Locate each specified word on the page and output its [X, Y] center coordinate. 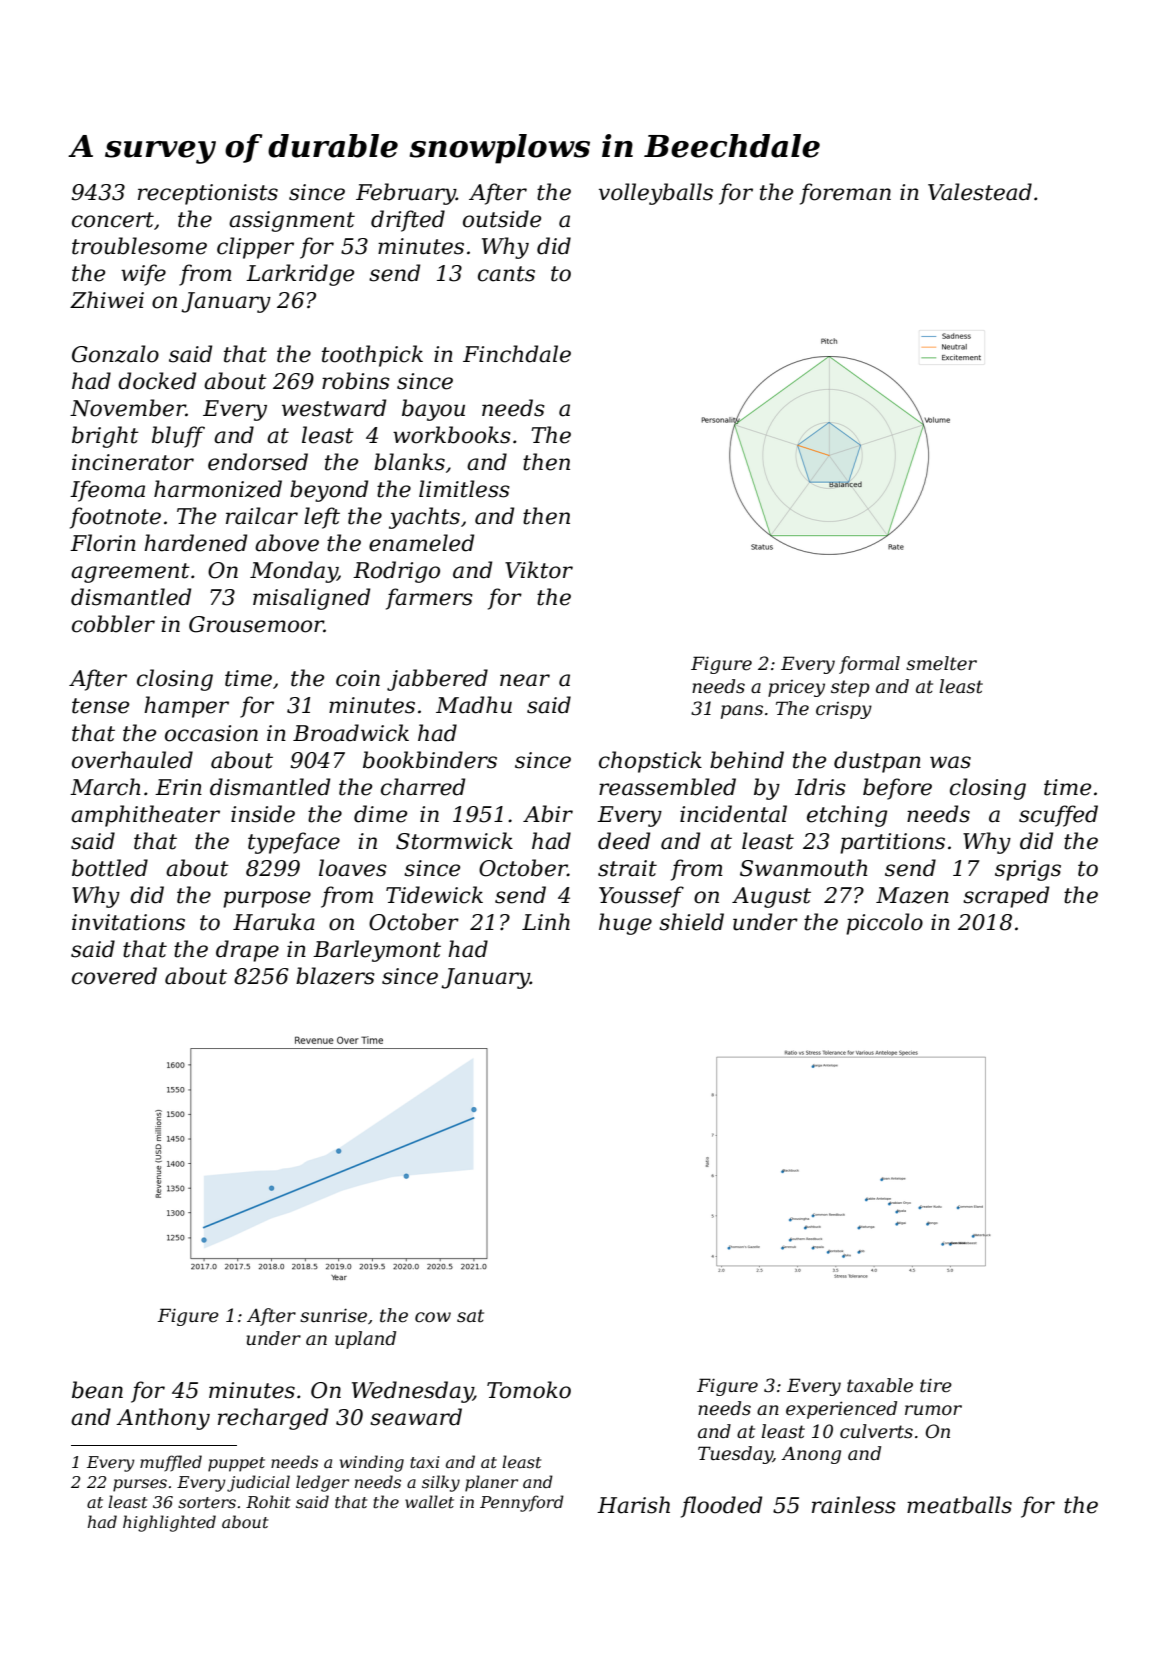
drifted [408, 221]
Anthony [163, 1419]
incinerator [133, 462]
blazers [335, 976]
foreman [845, 194]
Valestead [980, 192]
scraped [1006, 897]
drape [247, 951]
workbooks [452, 435]
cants [506, 274]
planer [491, 1483]
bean [97, 1390]
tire [936, 1385]
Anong [811, 1455]
